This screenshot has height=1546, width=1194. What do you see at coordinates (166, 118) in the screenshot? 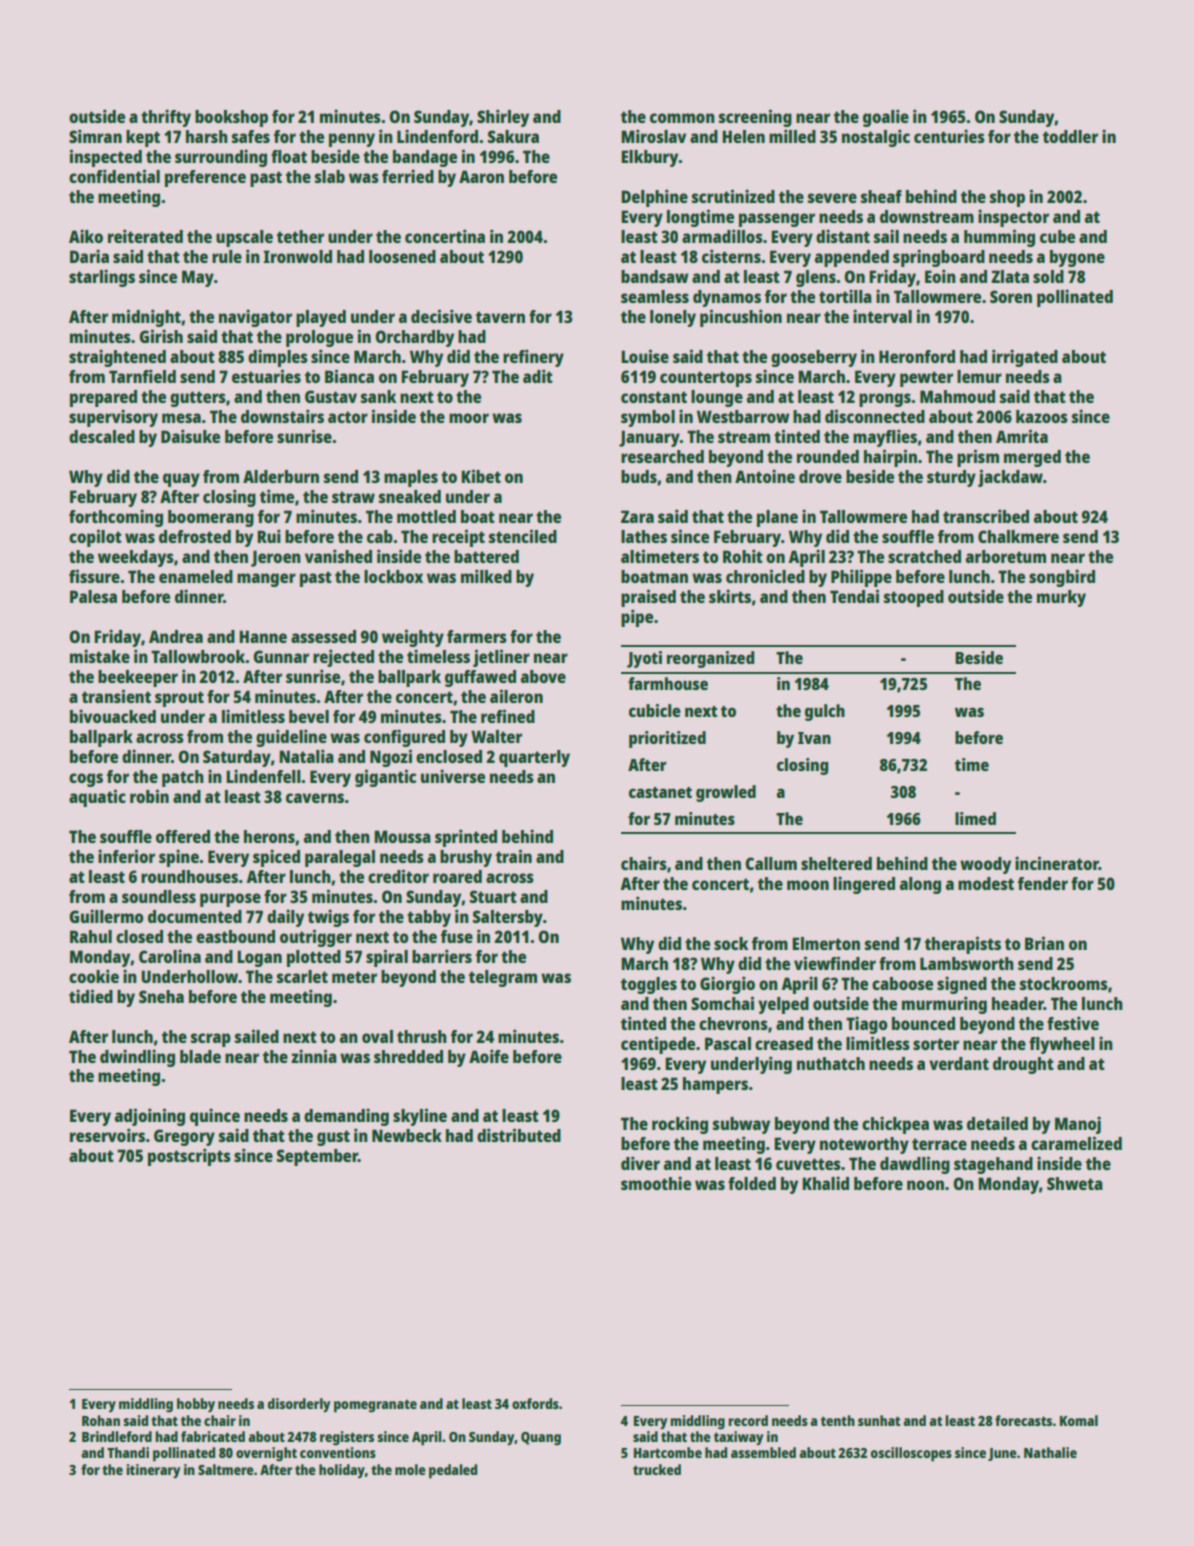
I see `thrifty` at bounding box center [166, 118].
